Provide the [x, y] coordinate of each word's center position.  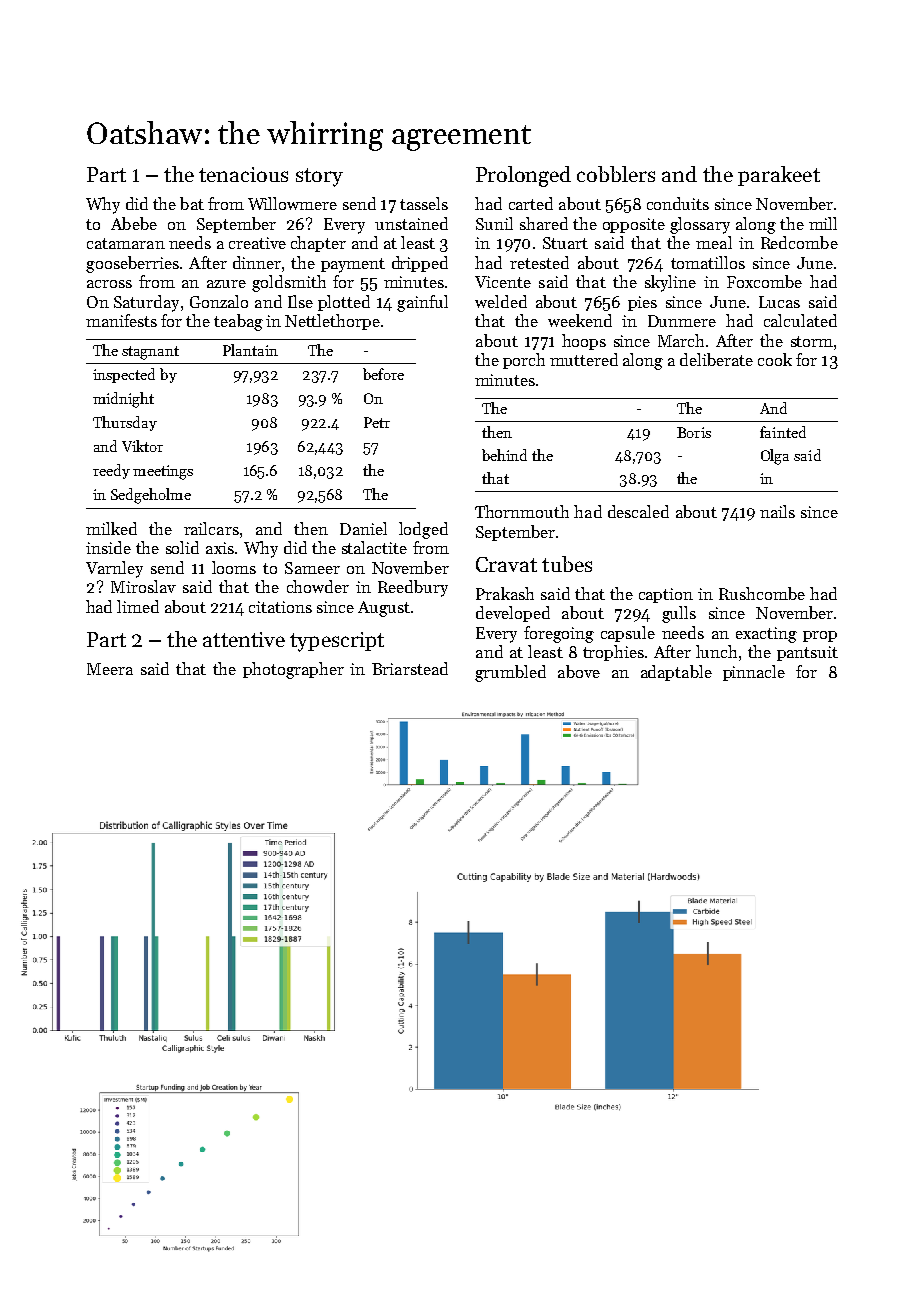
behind [504, 455]
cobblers [616, 174]
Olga [775, 457]
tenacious [243, 174]
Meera [110, 669]
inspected [124, 375]
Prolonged [523, 176]
